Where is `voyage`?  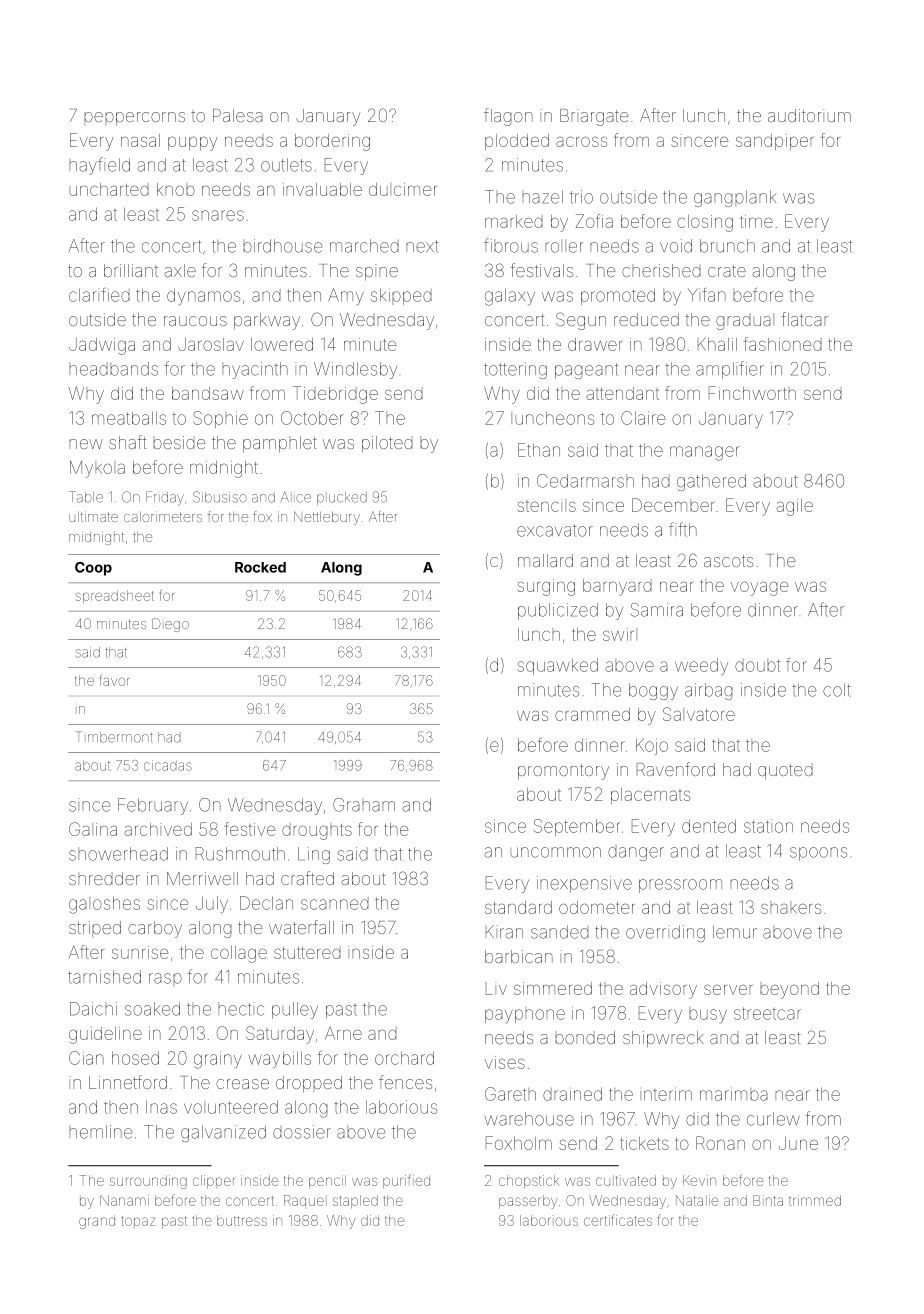
voyage is located at coordinates (759, 588).
